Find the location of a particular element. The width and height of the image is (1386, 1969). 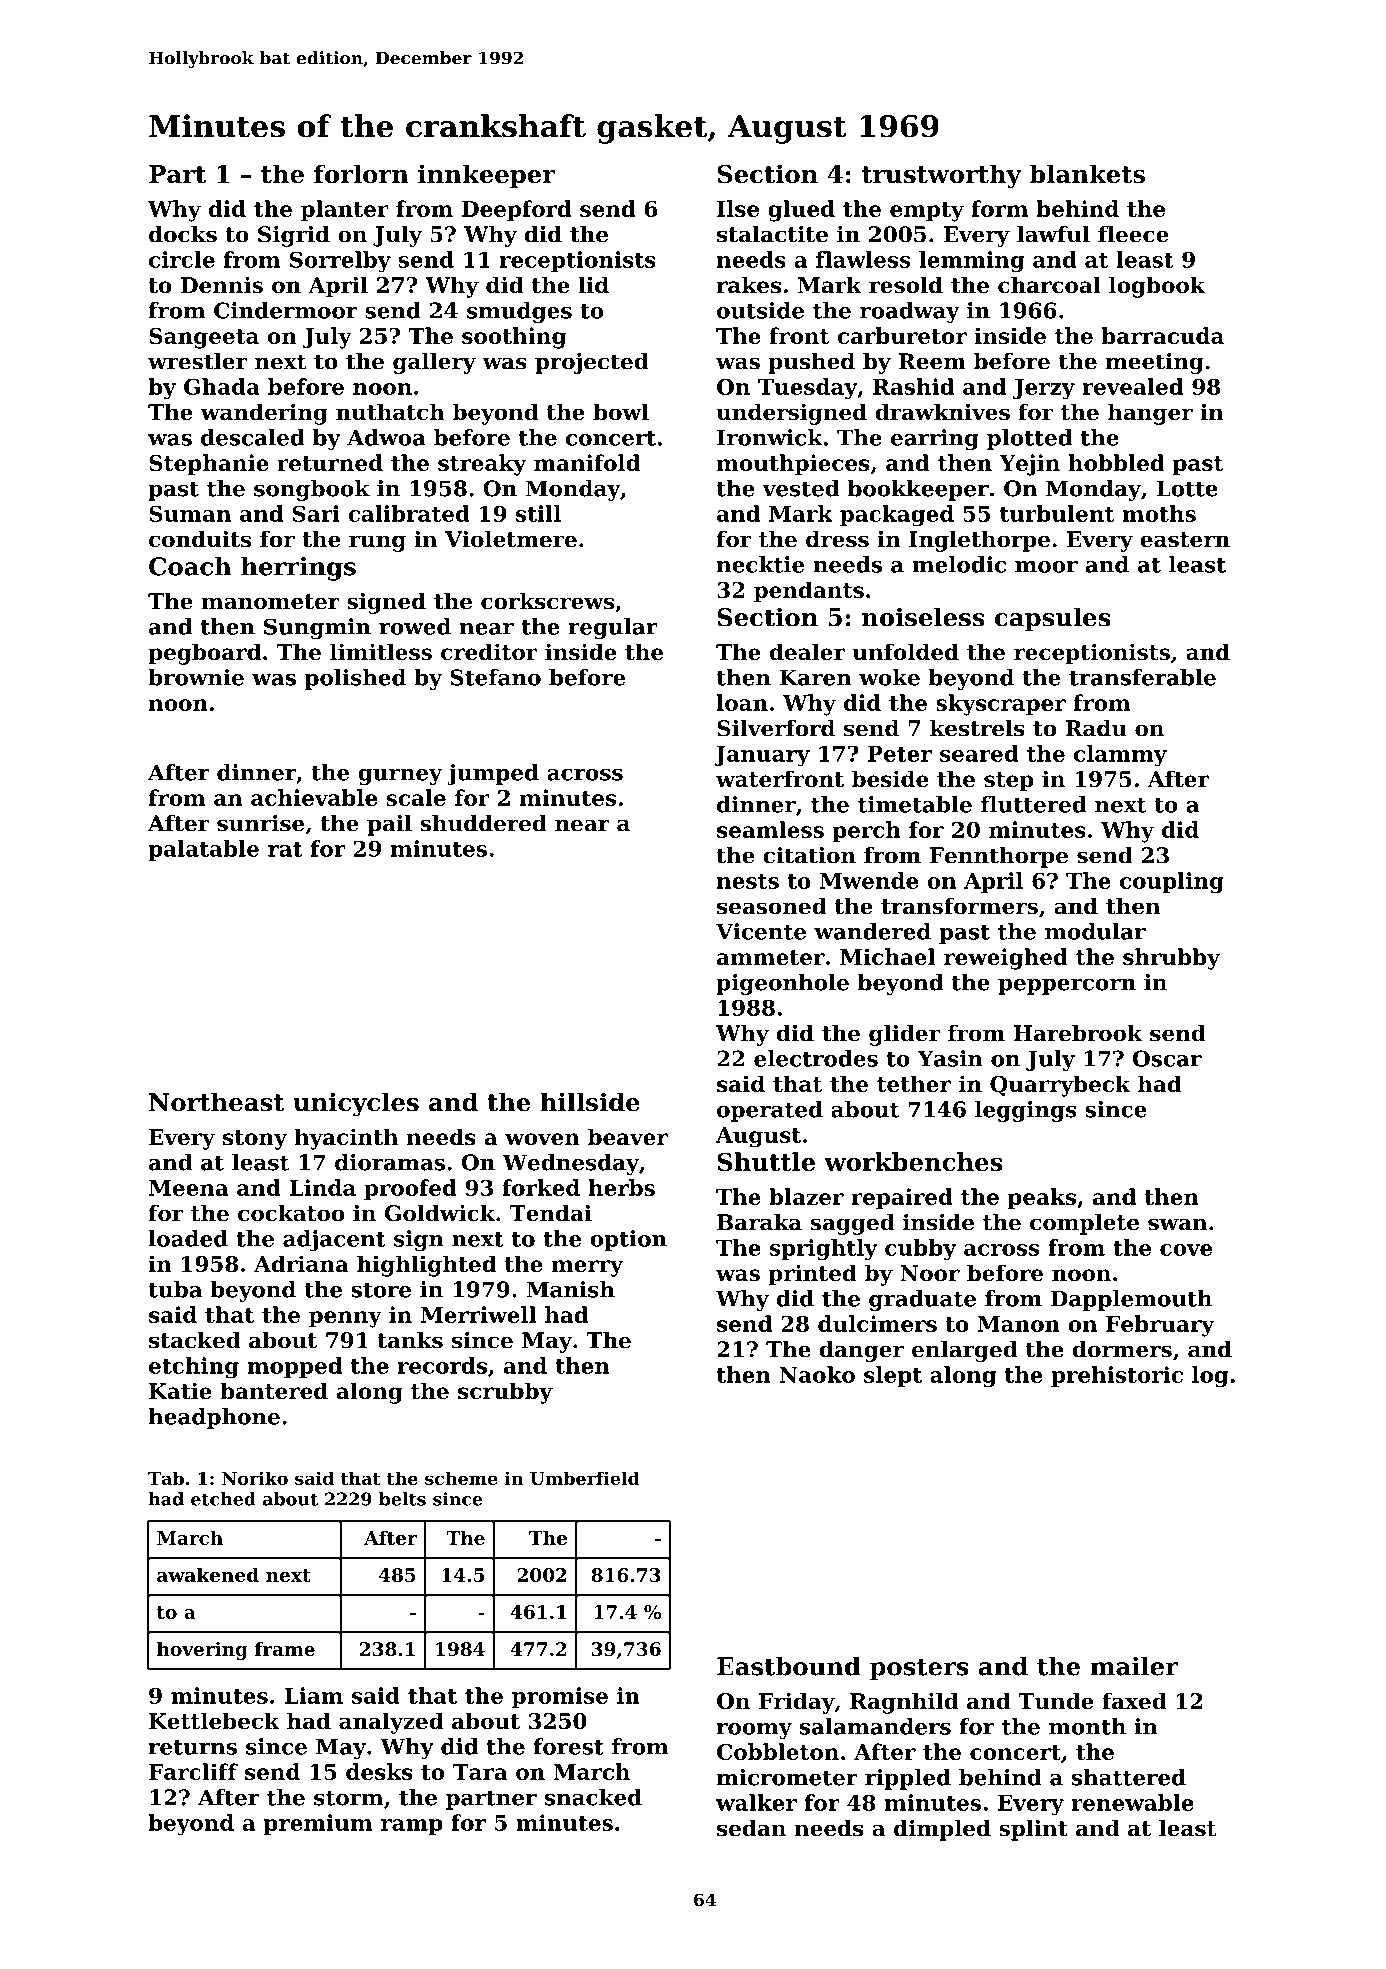

Baraka is located at coordinates (759, 1222).
